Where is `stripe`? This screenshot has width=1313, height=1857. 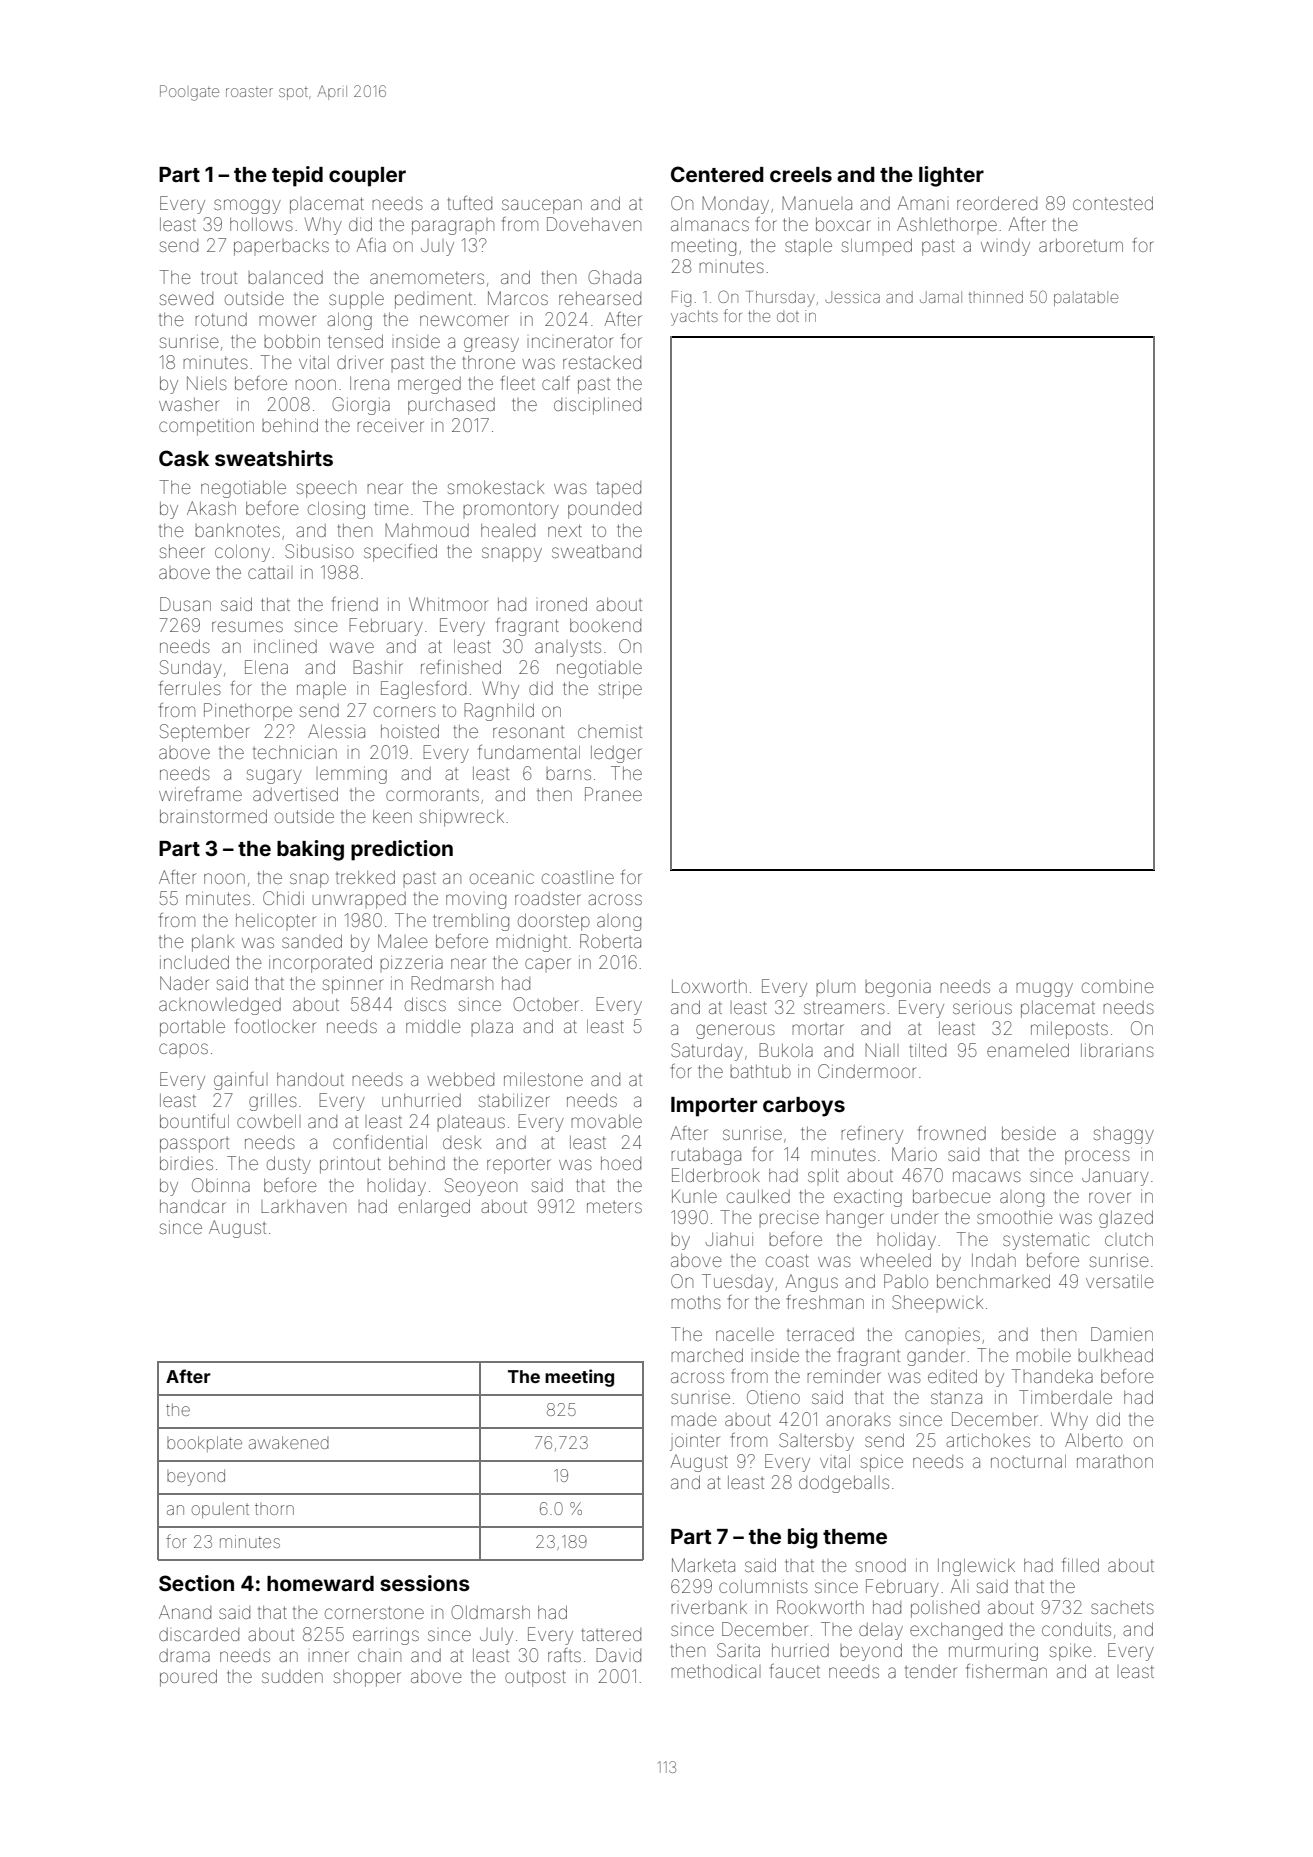 stripe is located at coordinates (620, 690).
